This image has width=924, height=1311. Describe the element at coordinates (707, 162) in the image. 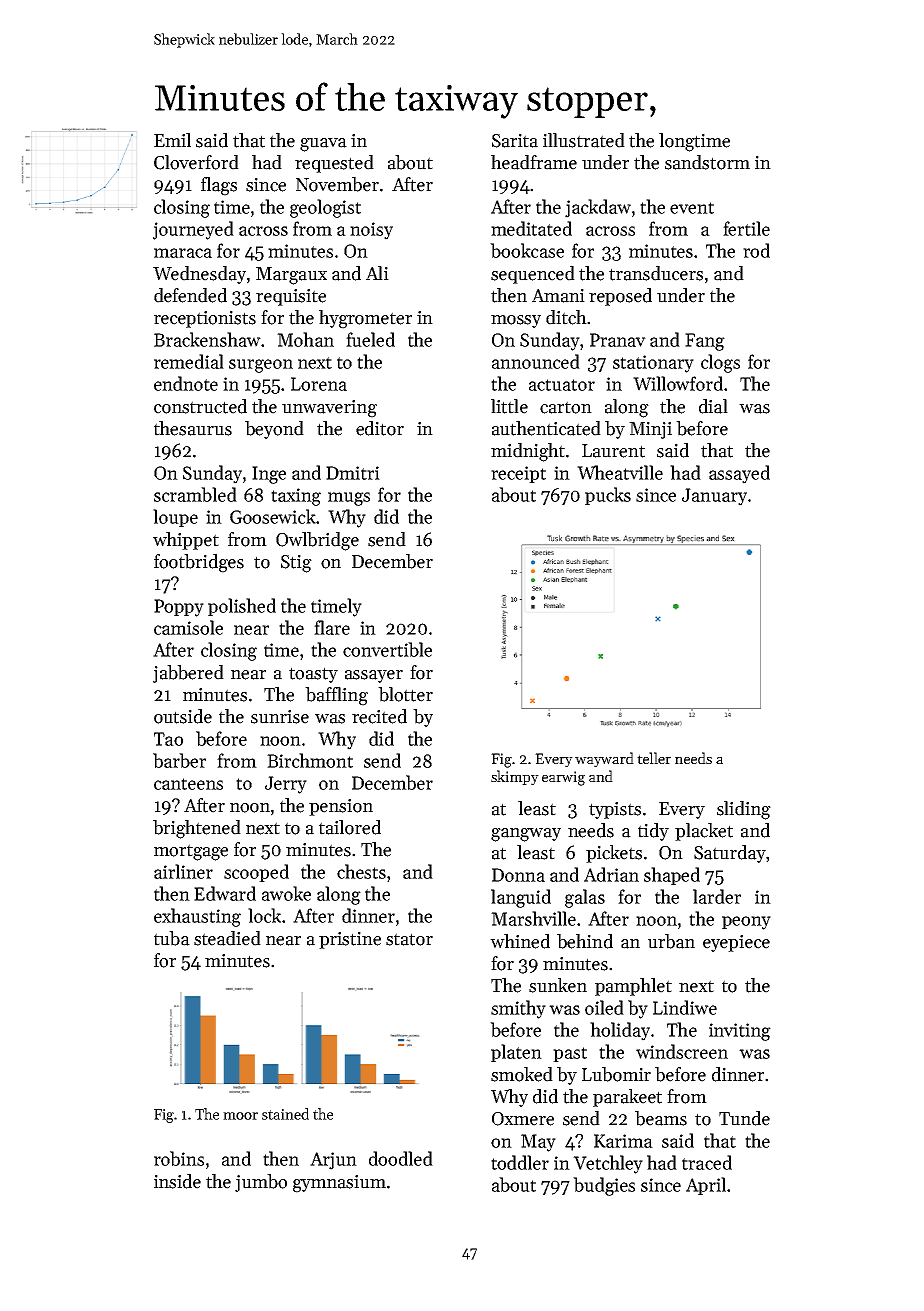

I see `sandstorm` at that location.
